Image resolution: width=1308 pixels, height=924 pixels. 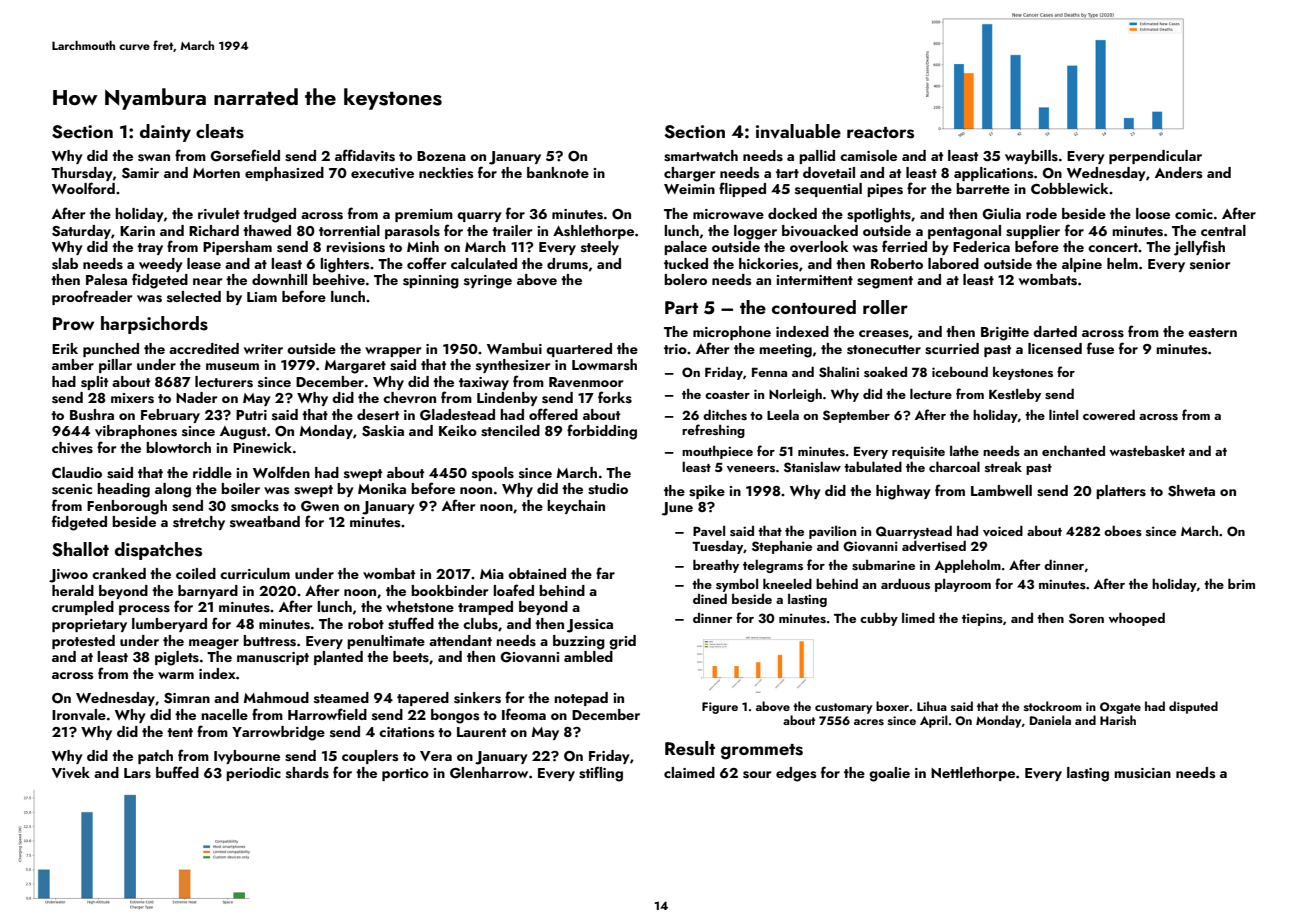 I want to click on banknote, so click(x=558, y=172).
